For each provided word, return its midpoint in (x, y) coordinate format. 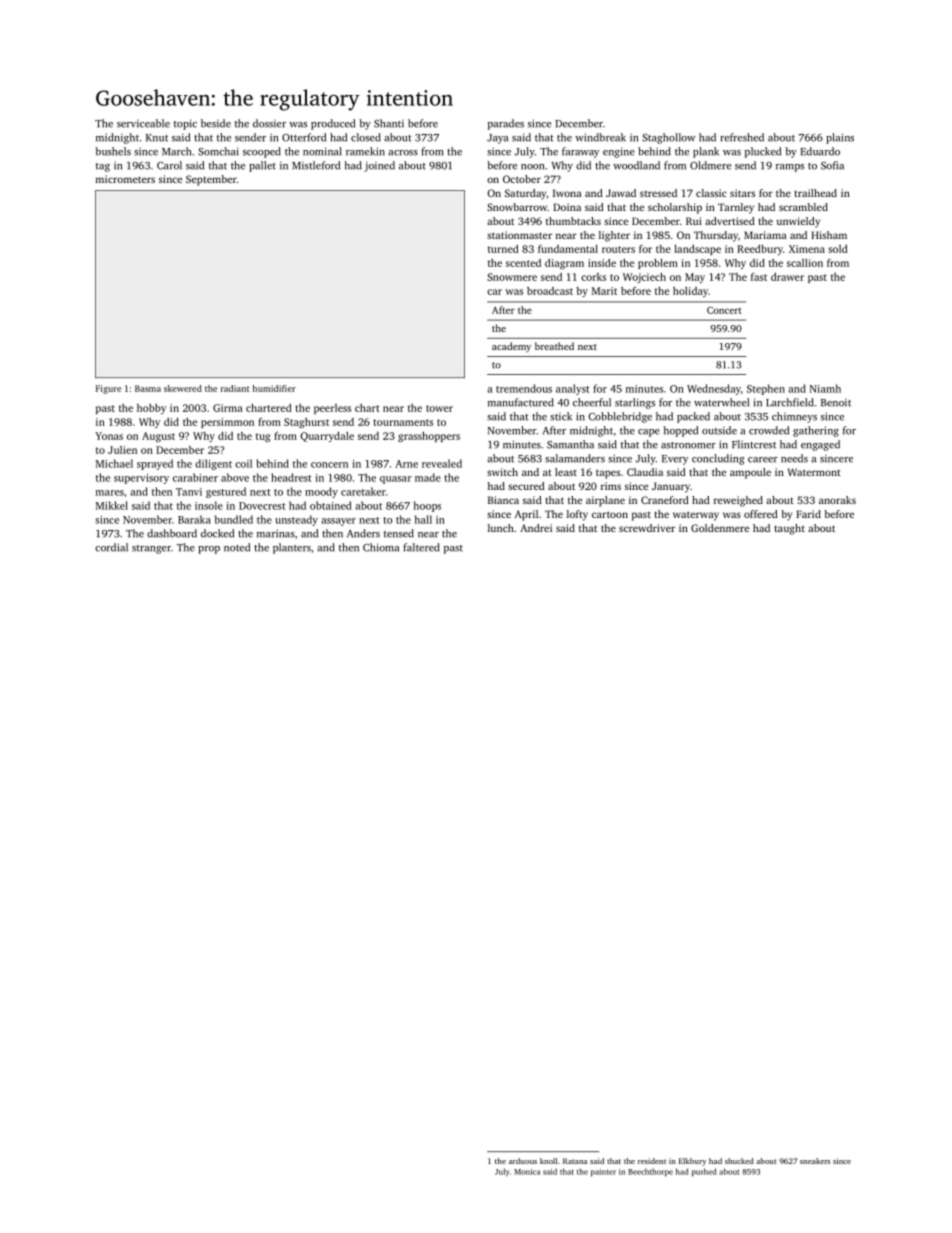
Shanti (389, 123)
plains (840, 138)
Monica (527, 1172)
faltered (421, 547)
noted (237, 547)
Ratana (575, 1161)
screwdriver (647, 528)
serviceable (143, 123)
